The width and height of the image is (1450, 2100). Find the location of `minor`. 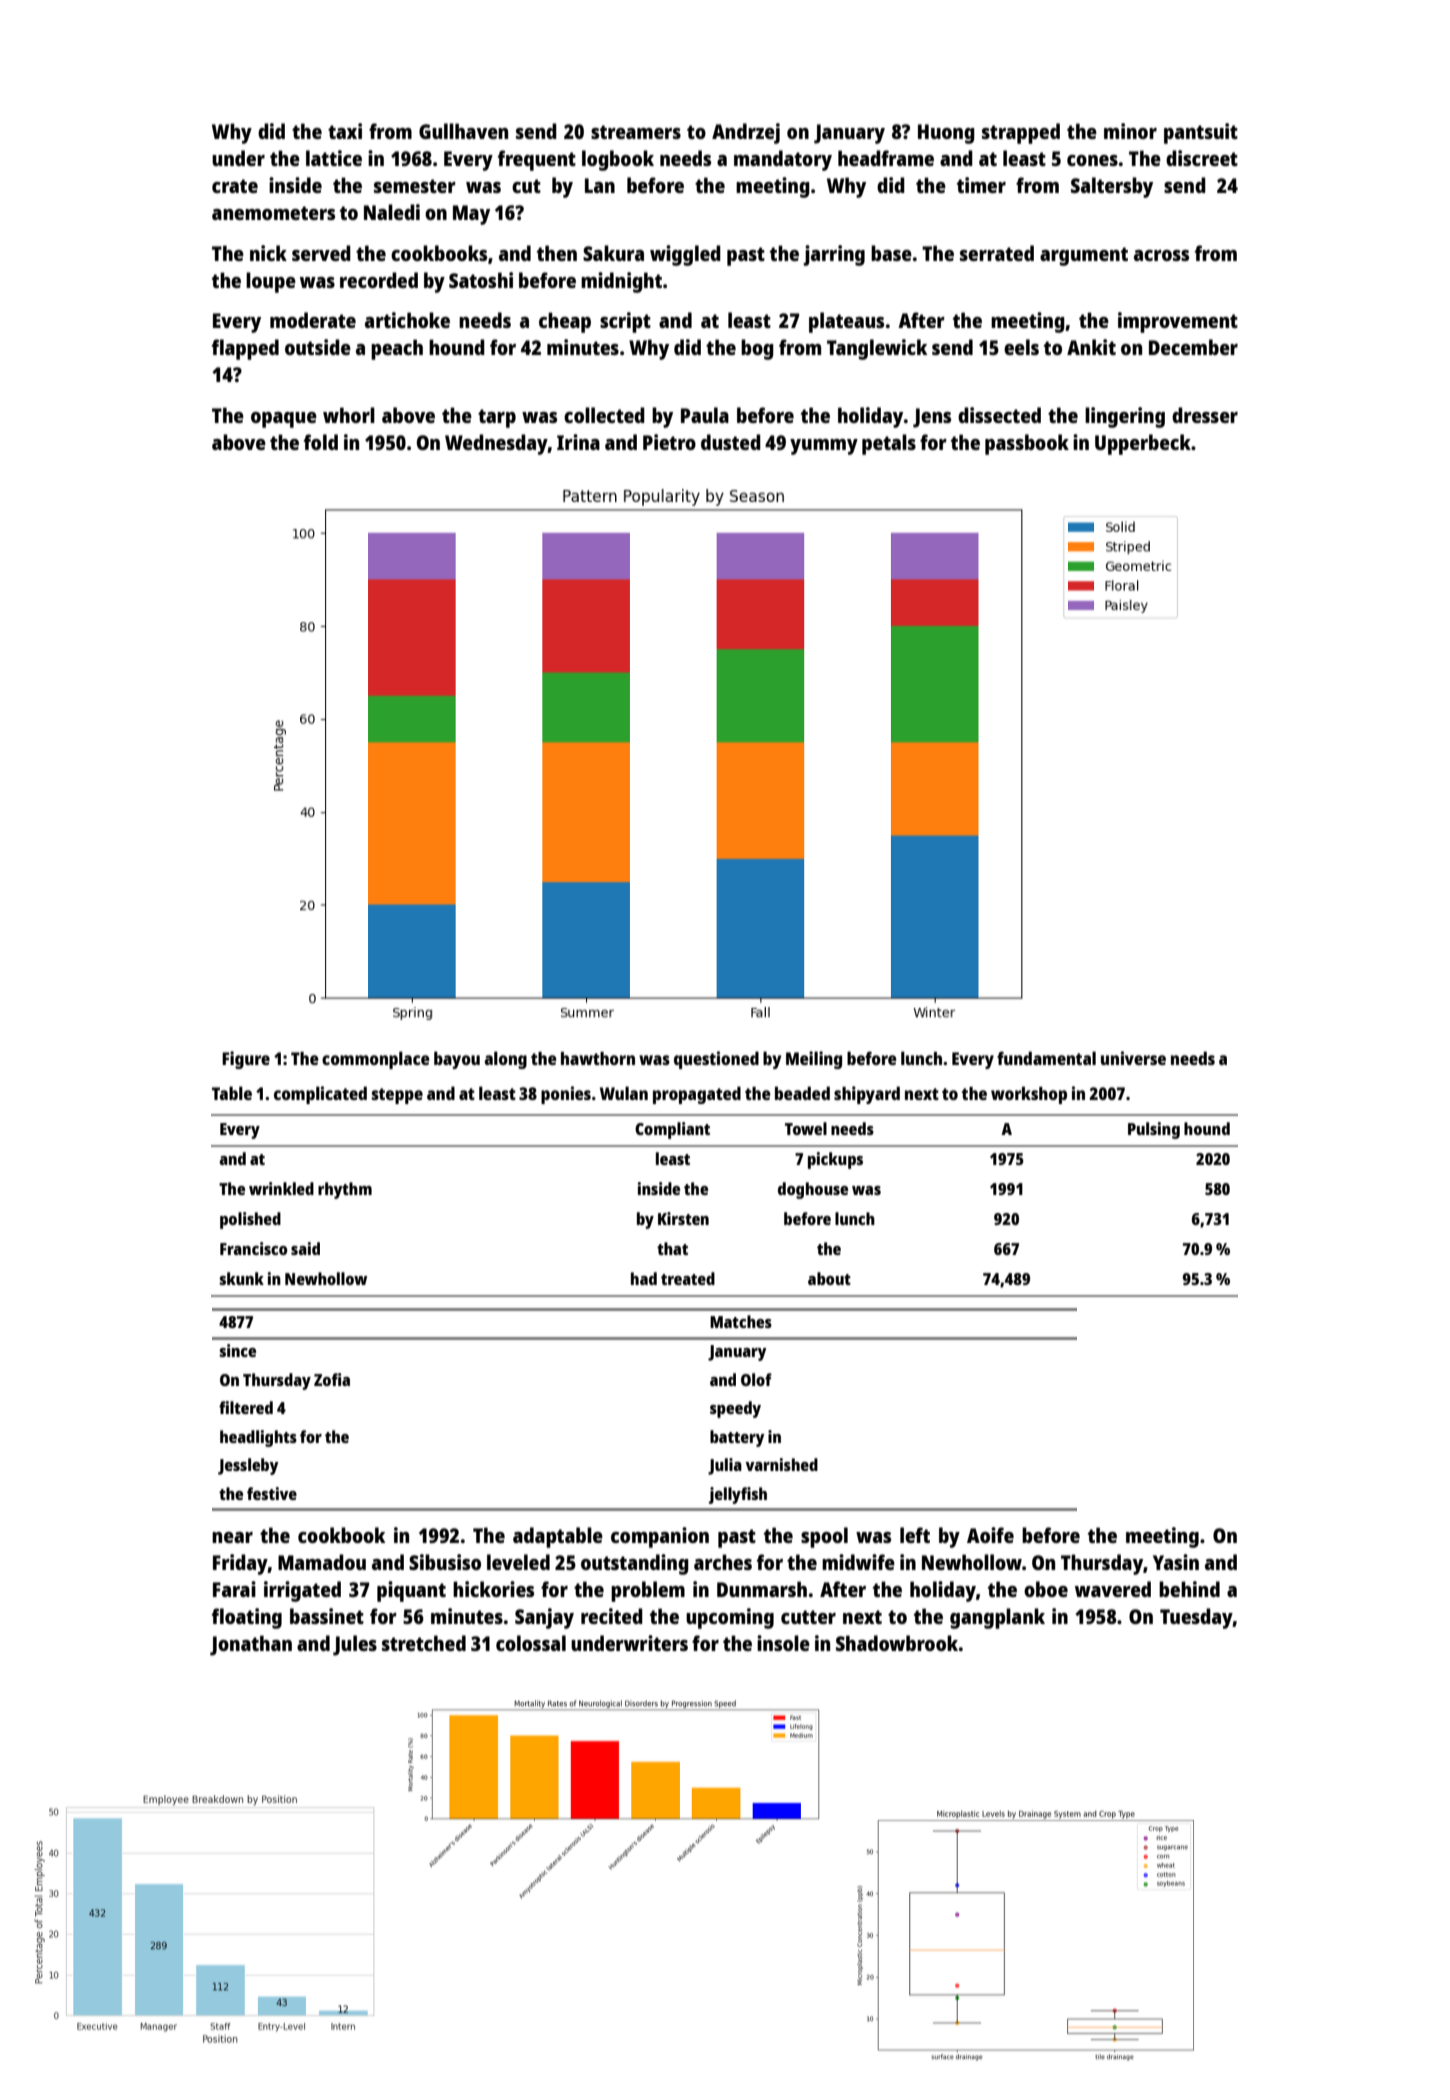

minor is located at coordinates (1130, 131).
